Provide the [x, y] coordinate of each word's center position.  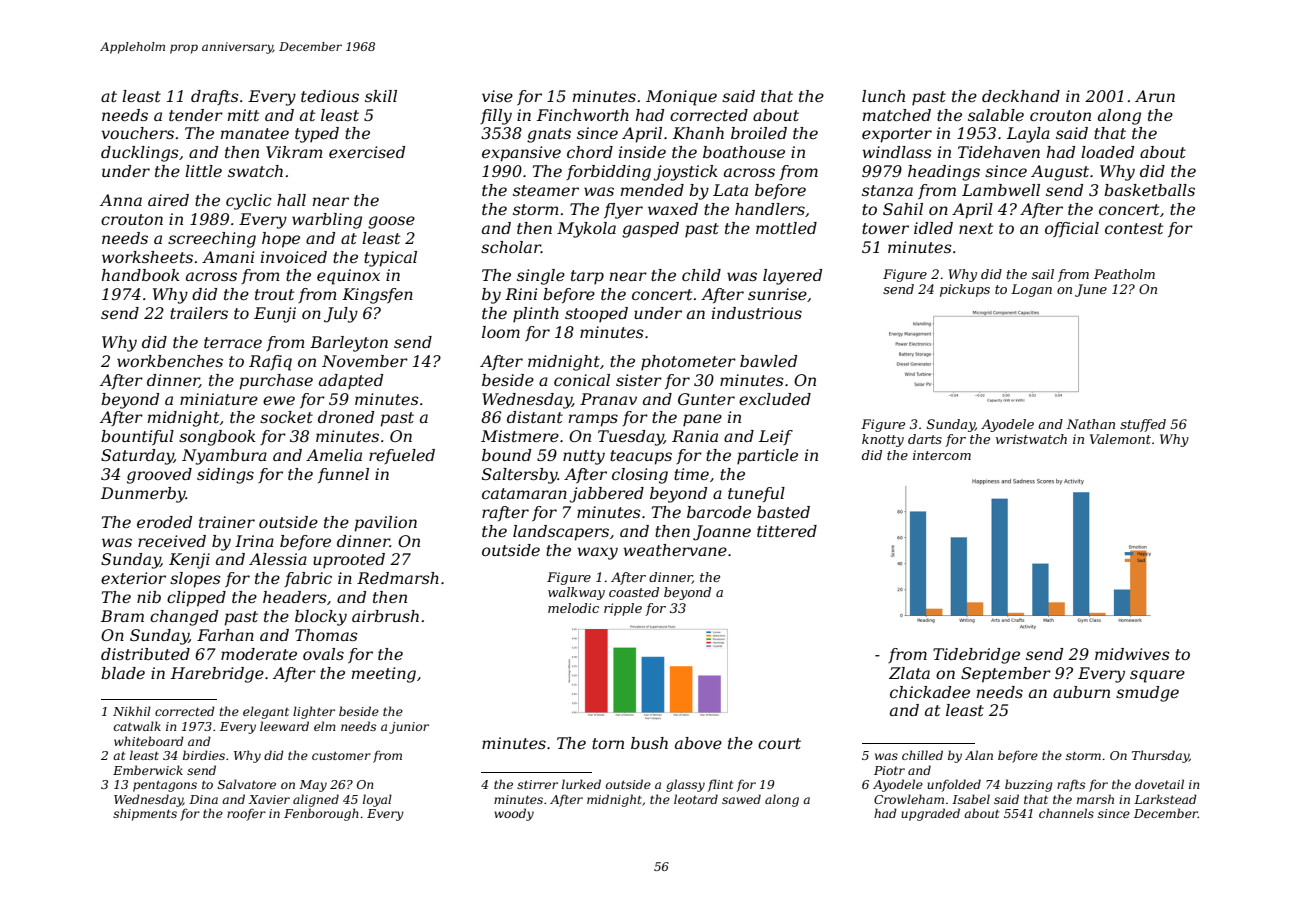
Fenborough [321, 814]
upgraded [930, 814]
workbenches [170, 361]
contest [1134, 228]
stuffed [1143, 425]
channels [1066, 813]
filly [496, 117]
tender [196, 115]
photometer [688, 363]
